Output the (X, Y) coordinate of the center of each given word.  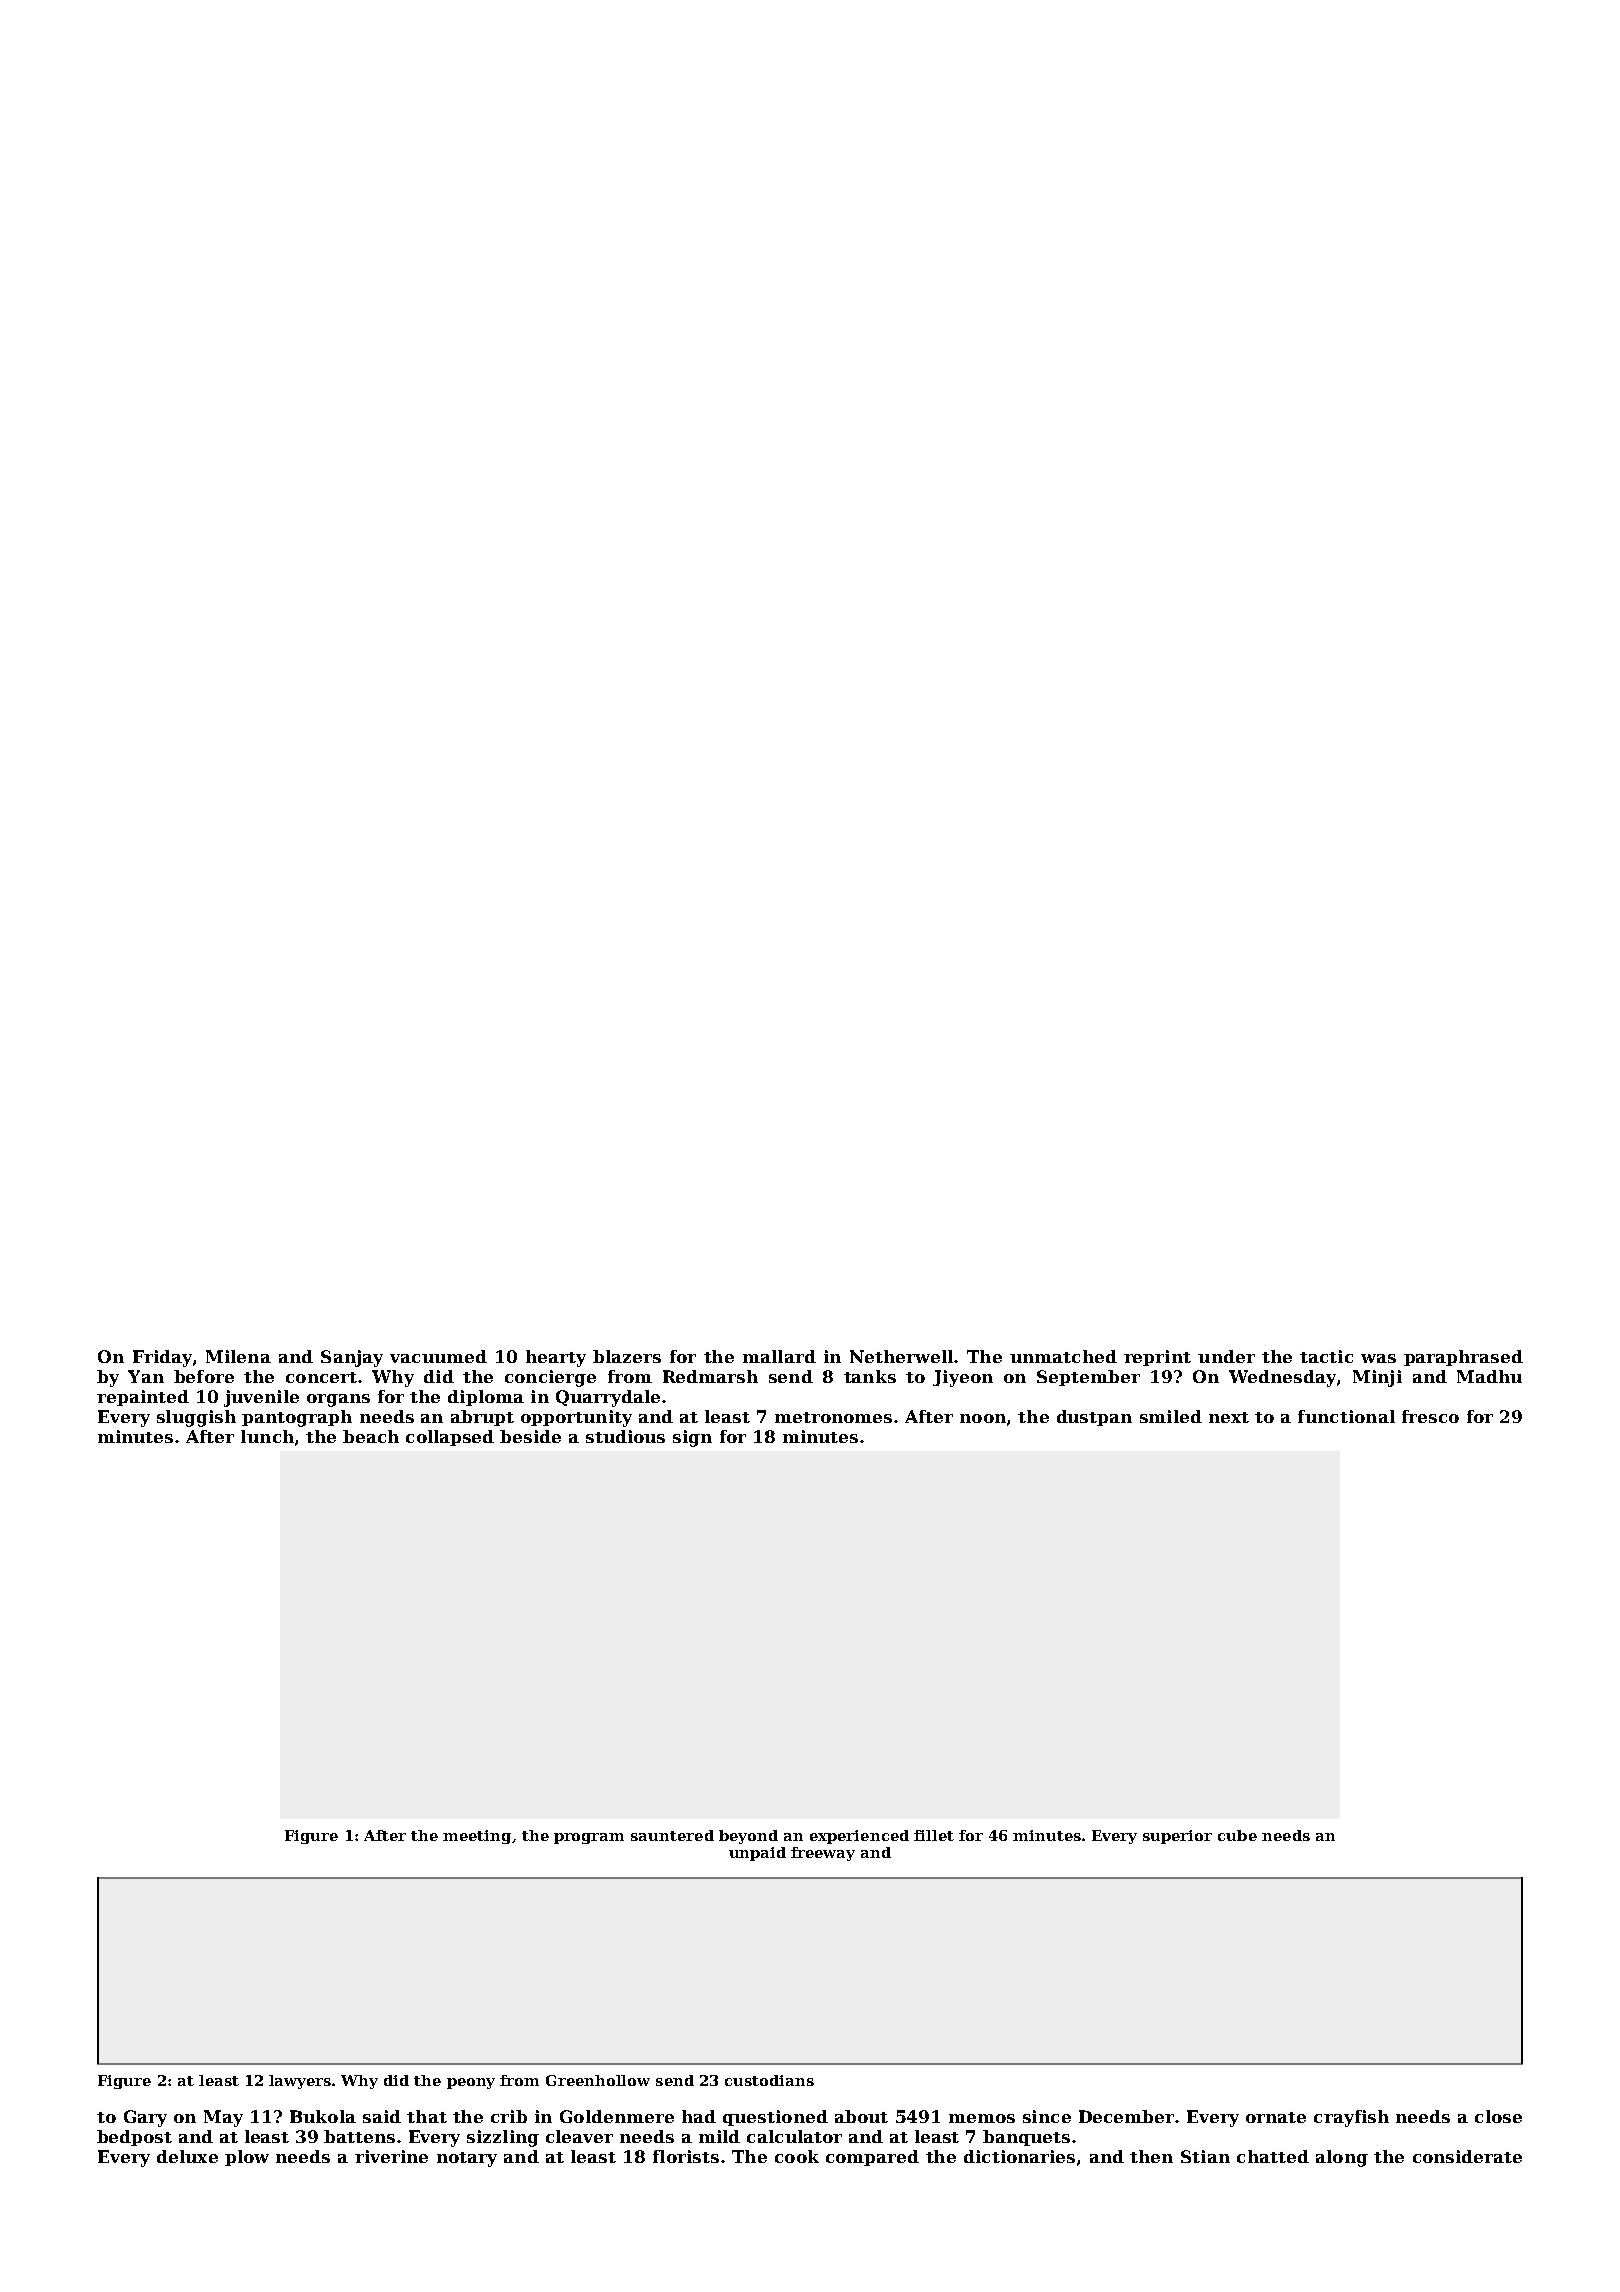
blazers (627, 1356)
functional (1346, 1416)
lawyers (300, 2082)
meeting (477, 1837)
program (589, 1838)
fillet (934, 1835)
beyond (748, 1837)
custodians (769, 2080)
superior (1177, 1837)
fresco (1430, 1416)
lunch (267, 1436)
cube (1237, 1835)
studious (625, 1436)
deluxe (187, 2156)
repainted (143, 1398)
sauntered (672, 1835)
